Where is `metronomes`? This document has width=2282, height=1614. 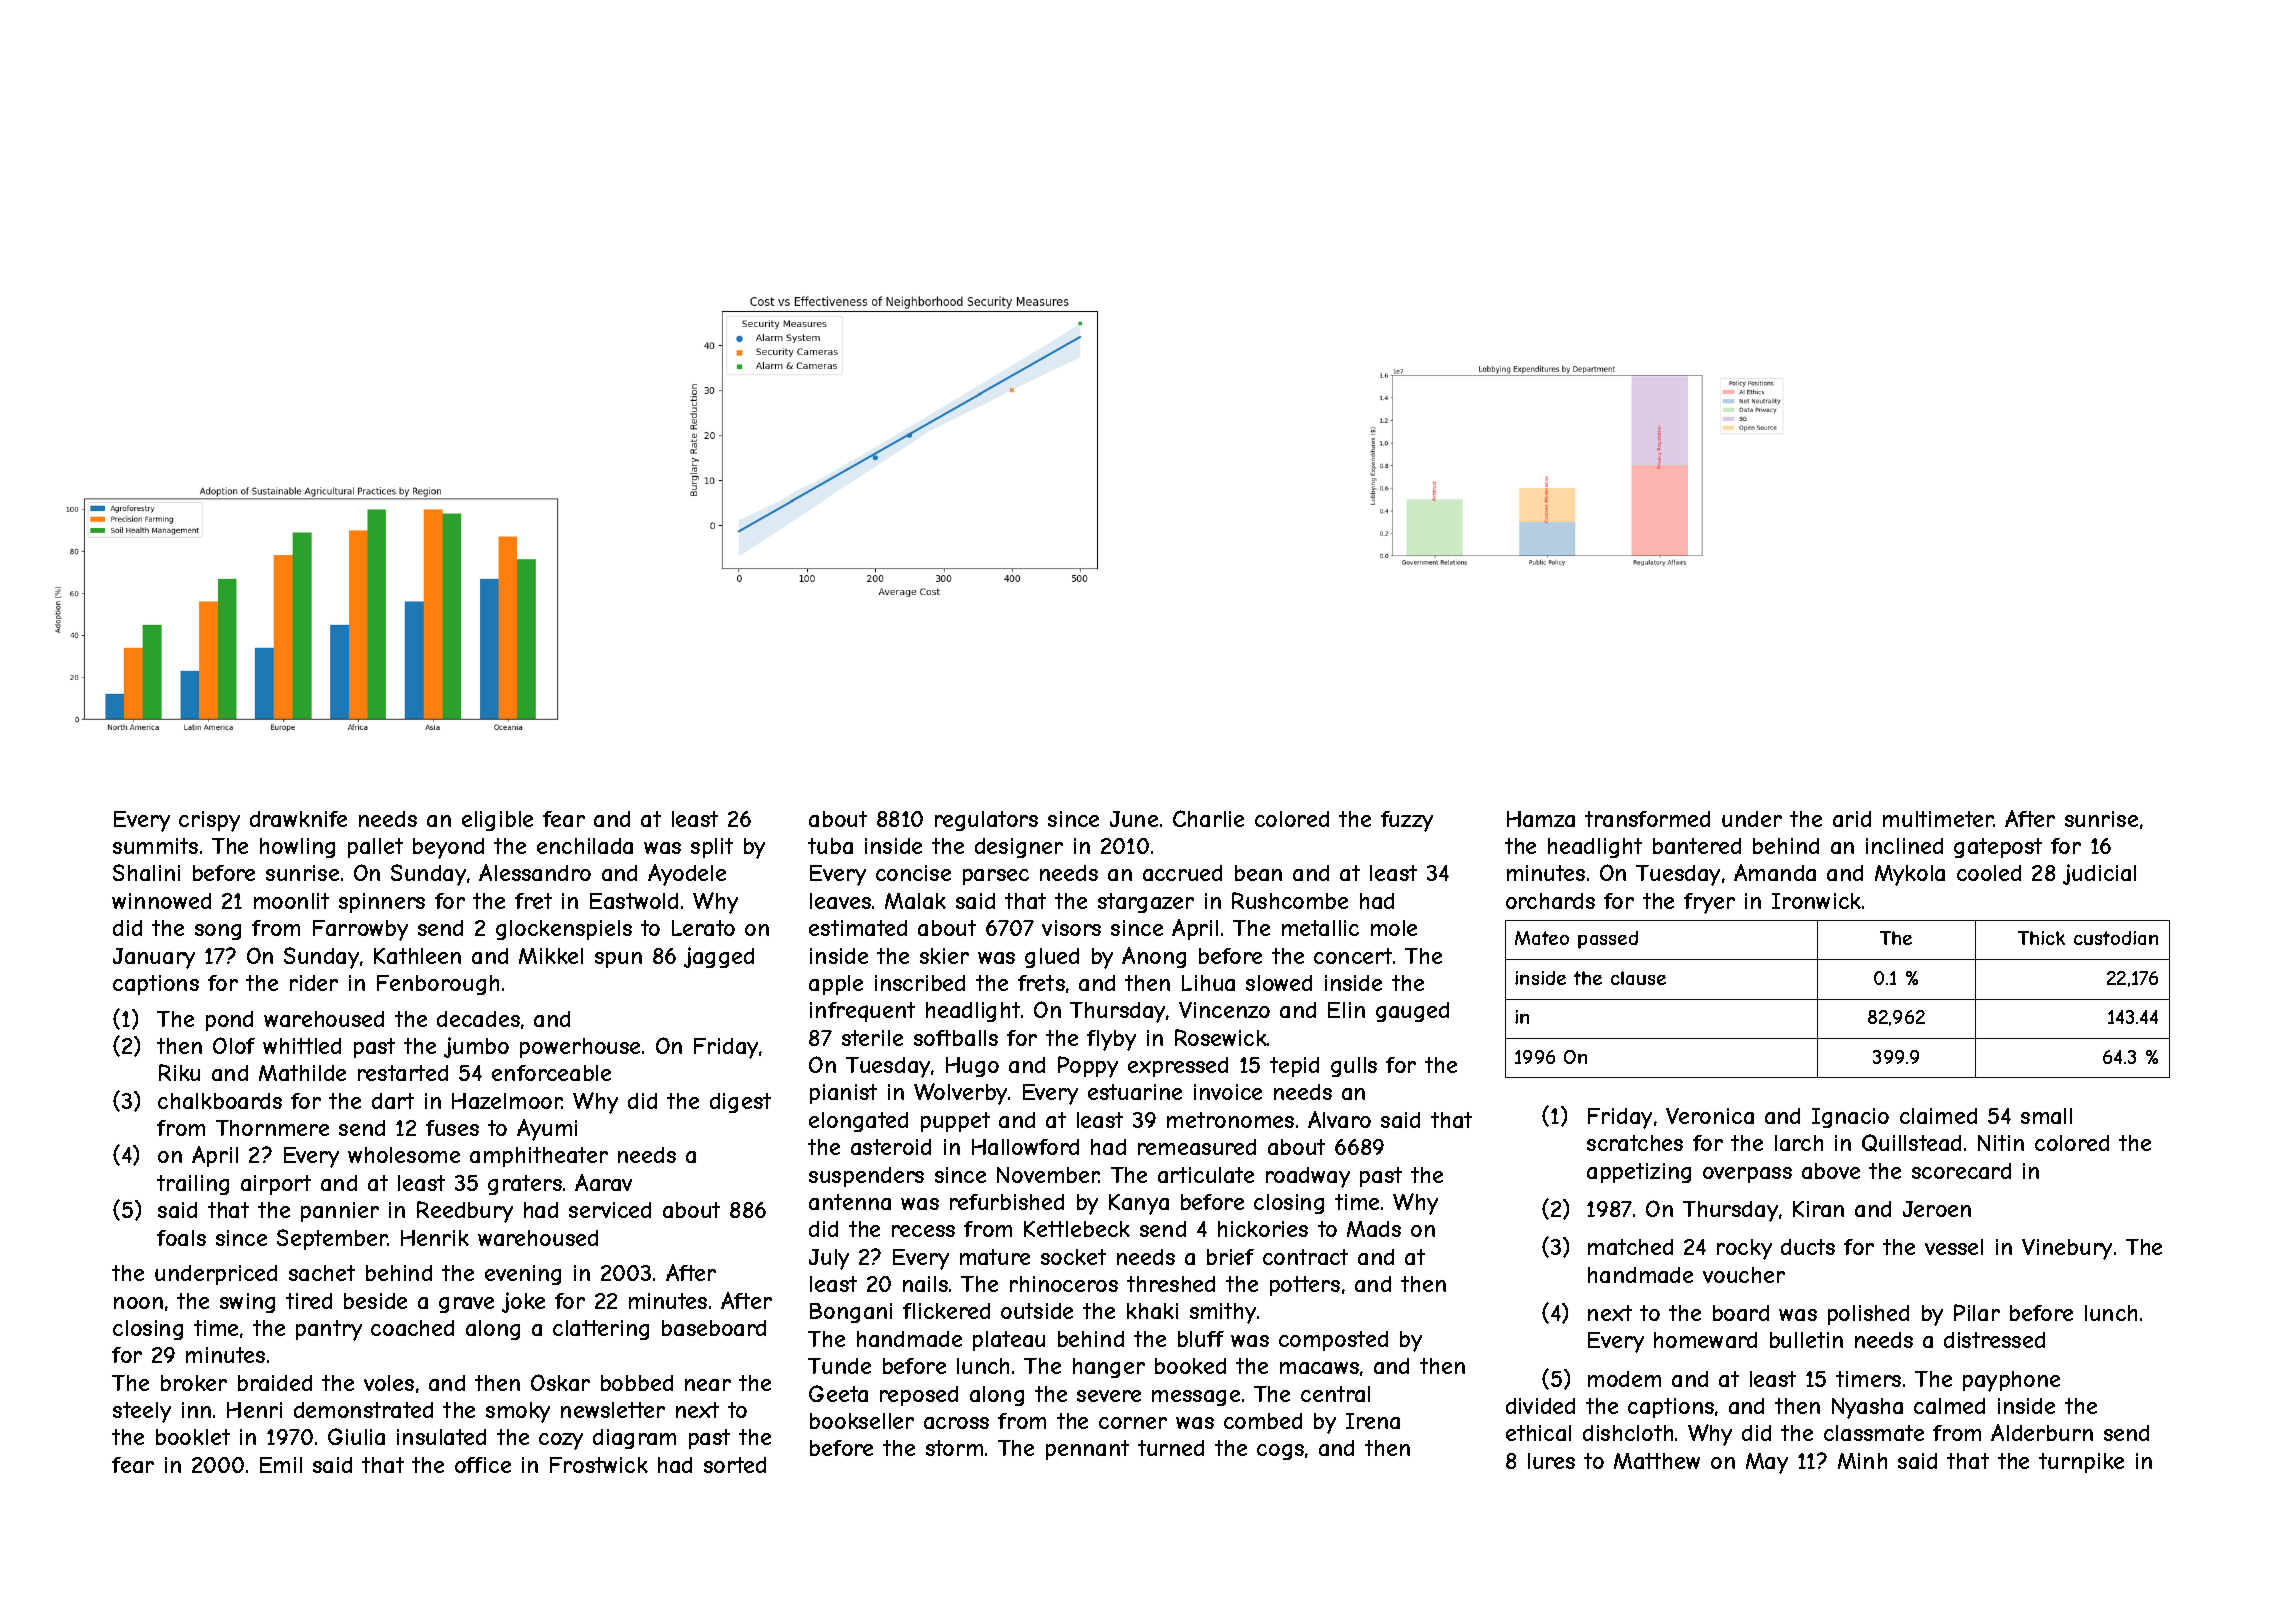
metronomes is located at coordinates (1230, 1120).
